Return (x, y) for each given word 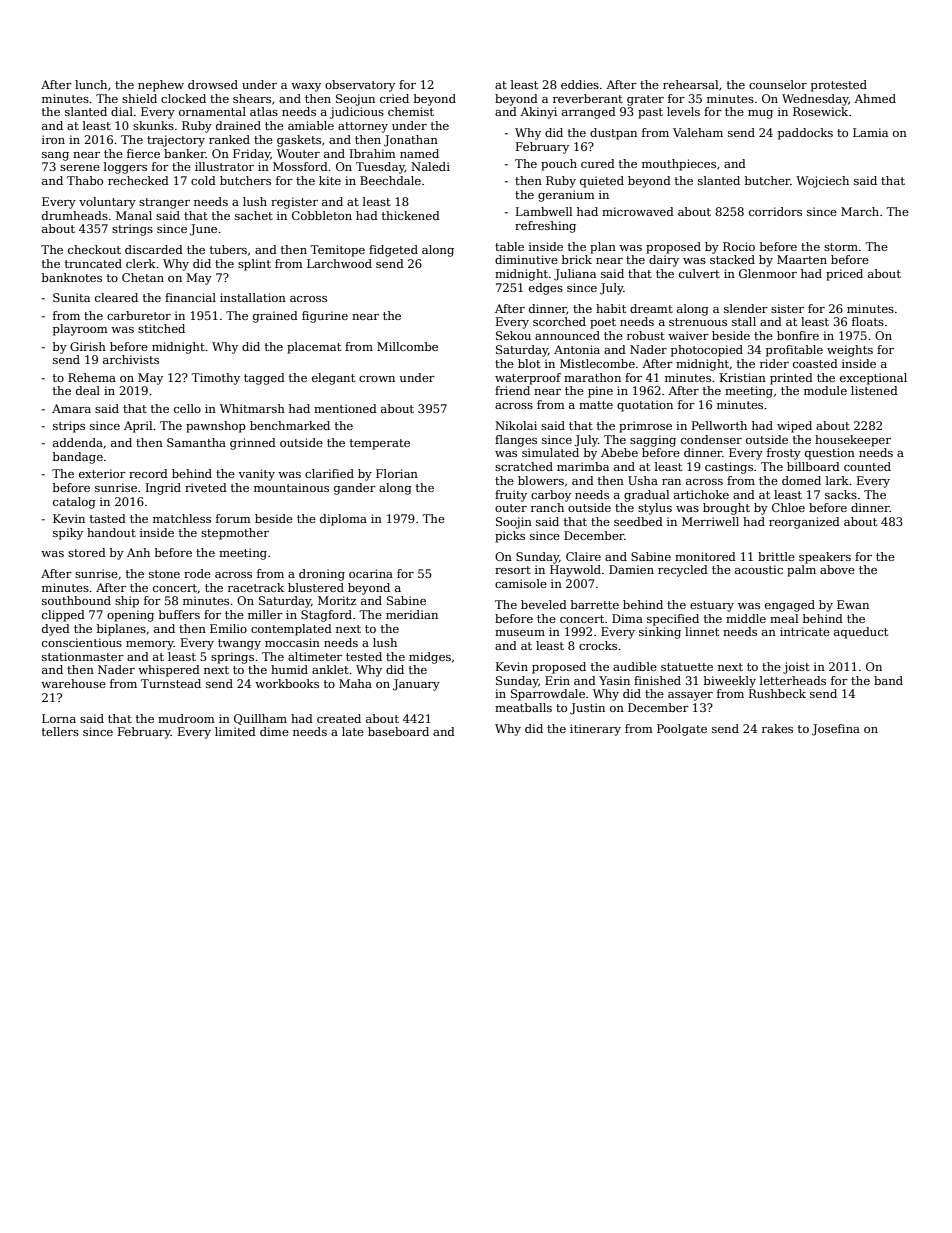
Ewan (853, 604)
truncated (93, 263)
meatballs (523, 707)
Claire (583, 556)
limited (235, 731)
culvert (699, 273)
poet (603, 323)
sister (787, 308)
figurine (325, 317)
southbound (76, 600)
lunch (91, 84)
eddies (580, 84)
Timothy (215, 379)
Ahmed (875, 98)
